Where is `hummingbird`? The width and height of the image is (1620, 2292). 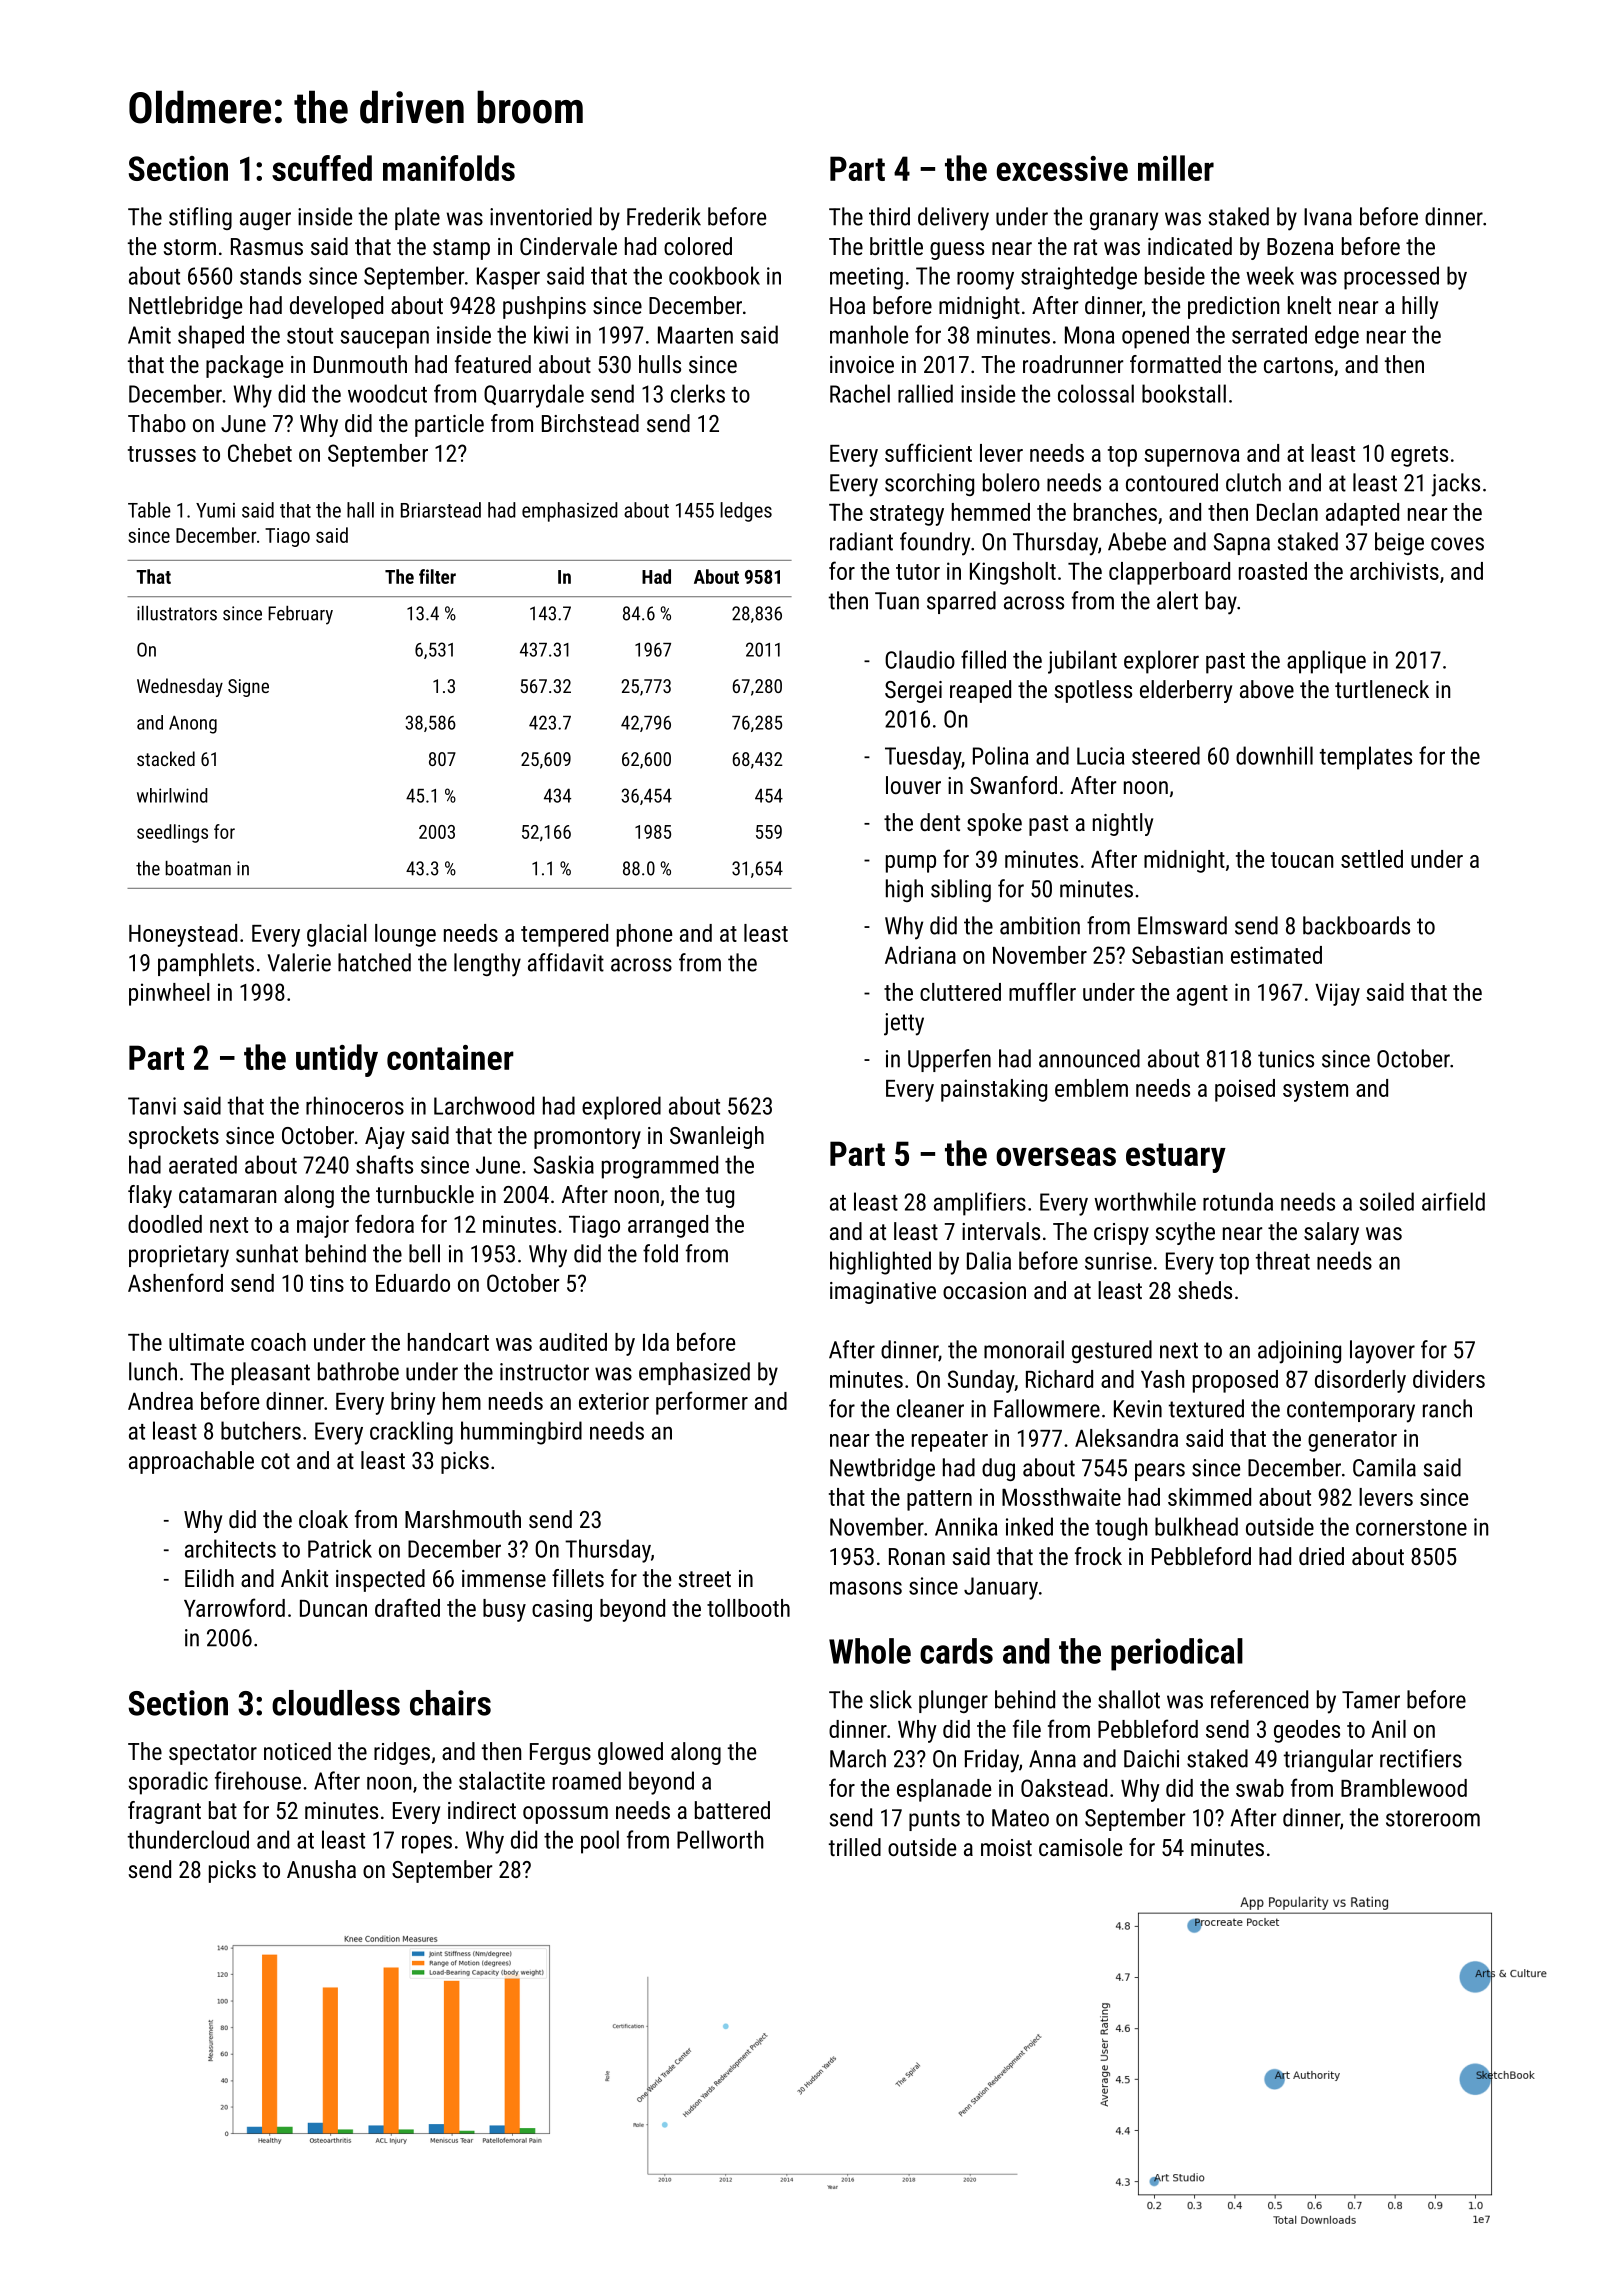
hummingbird is located at coordinates (521, 1433).
